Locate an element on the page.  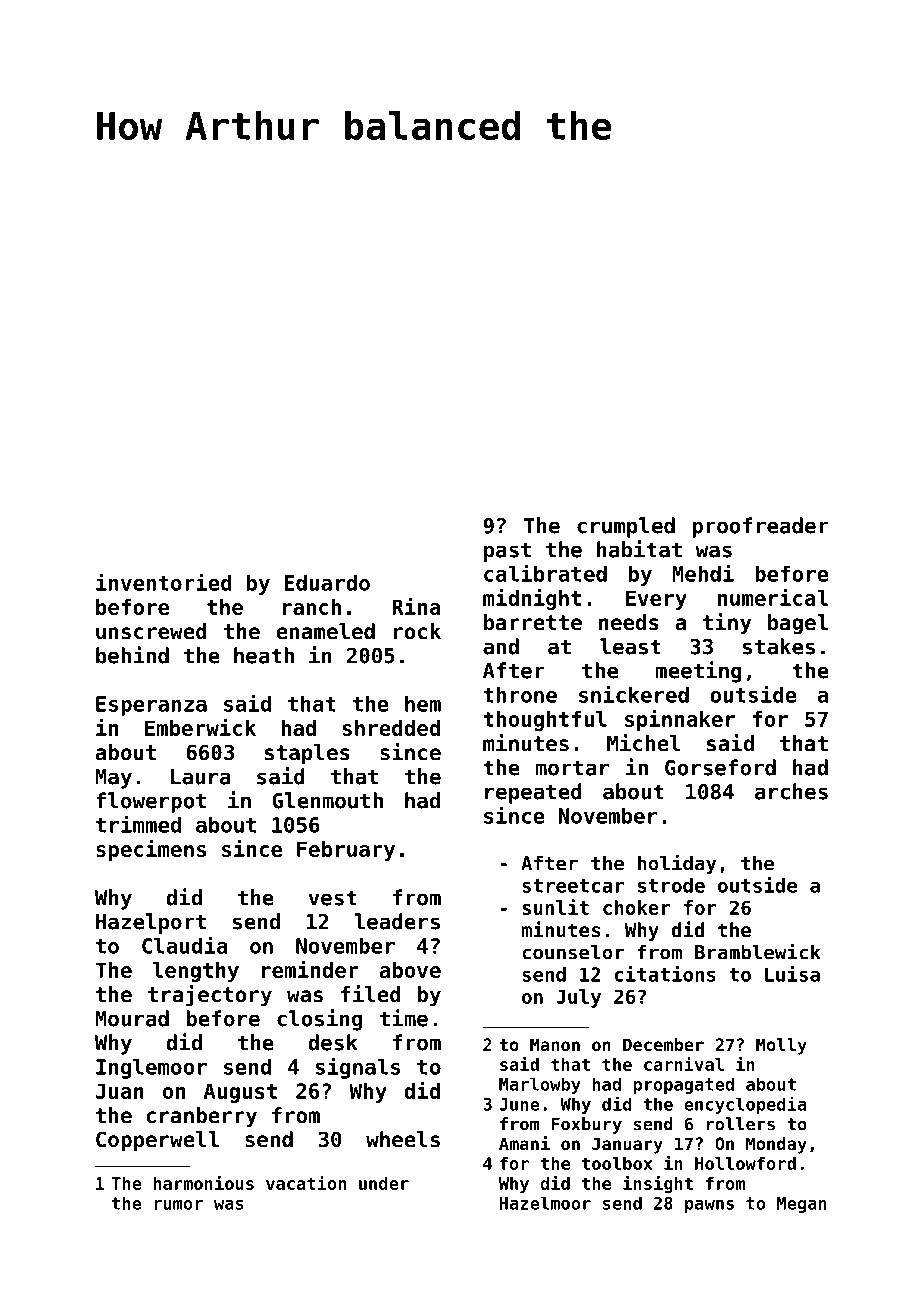
crumpled is located at coordinates (626, 527).
